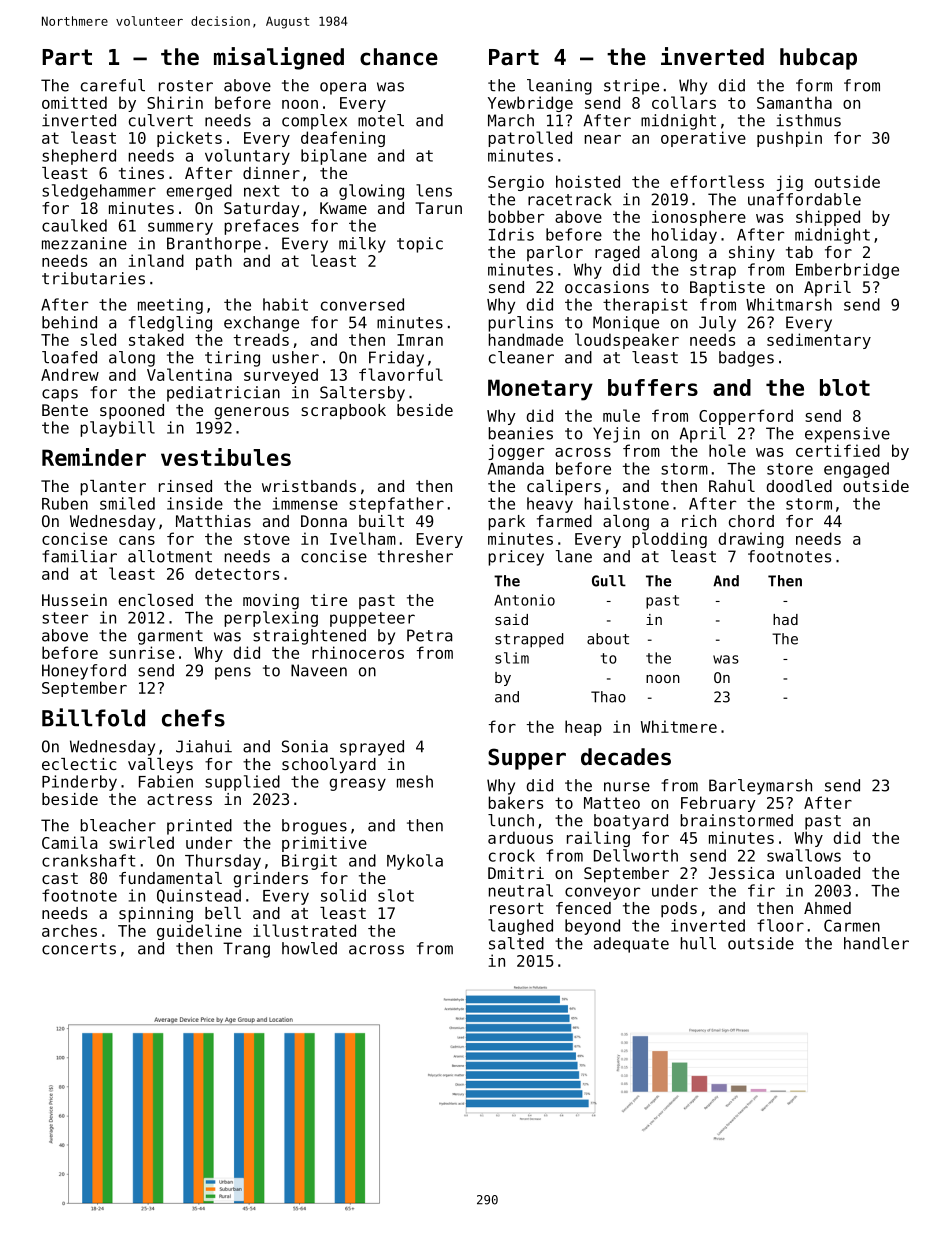  What do you see at coordinates (527, 759) in the document?
I see `Supper` at bounding box center [527, 759].
